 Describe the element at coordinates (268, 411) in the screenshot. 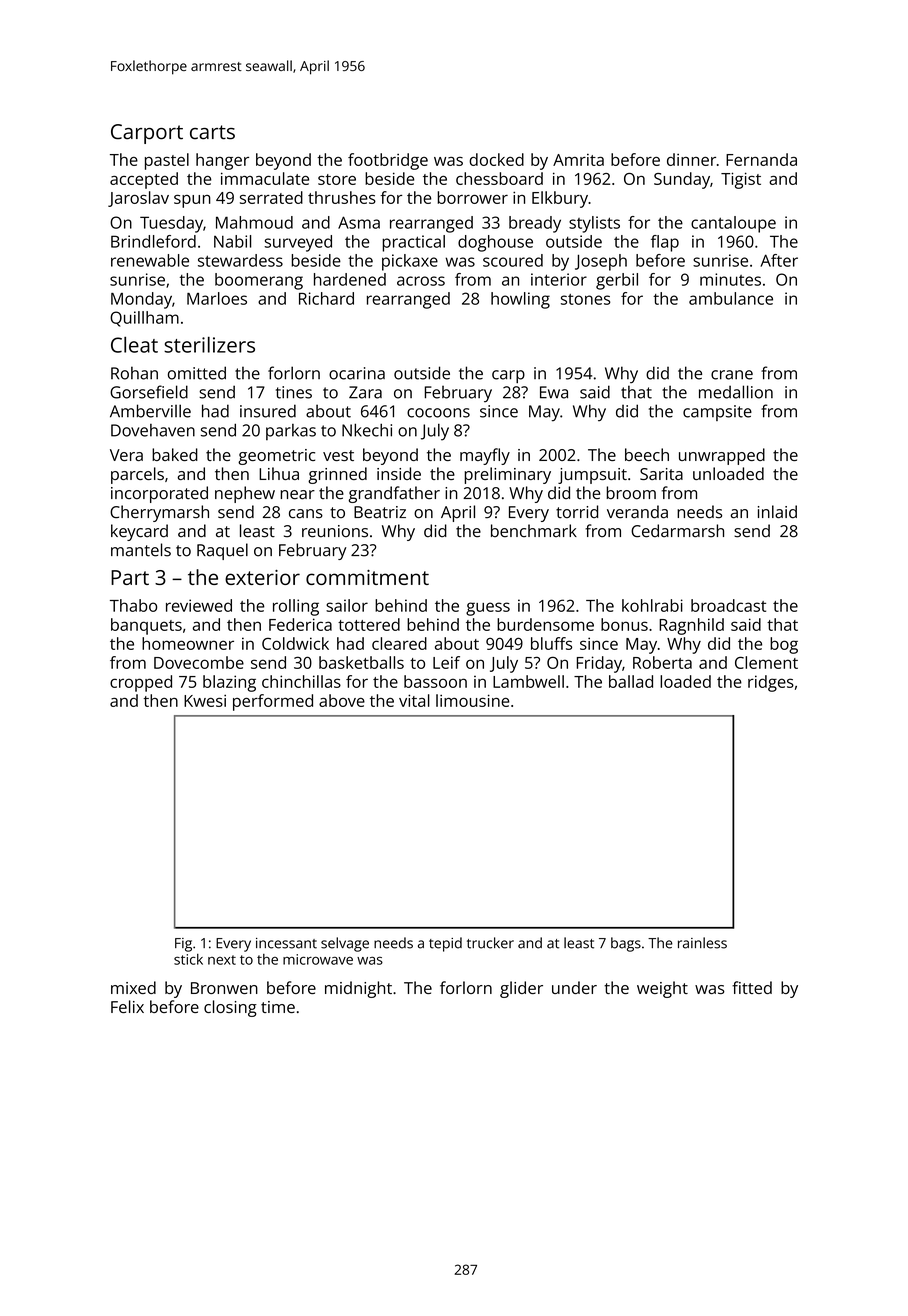

I see `insured` at that location.
